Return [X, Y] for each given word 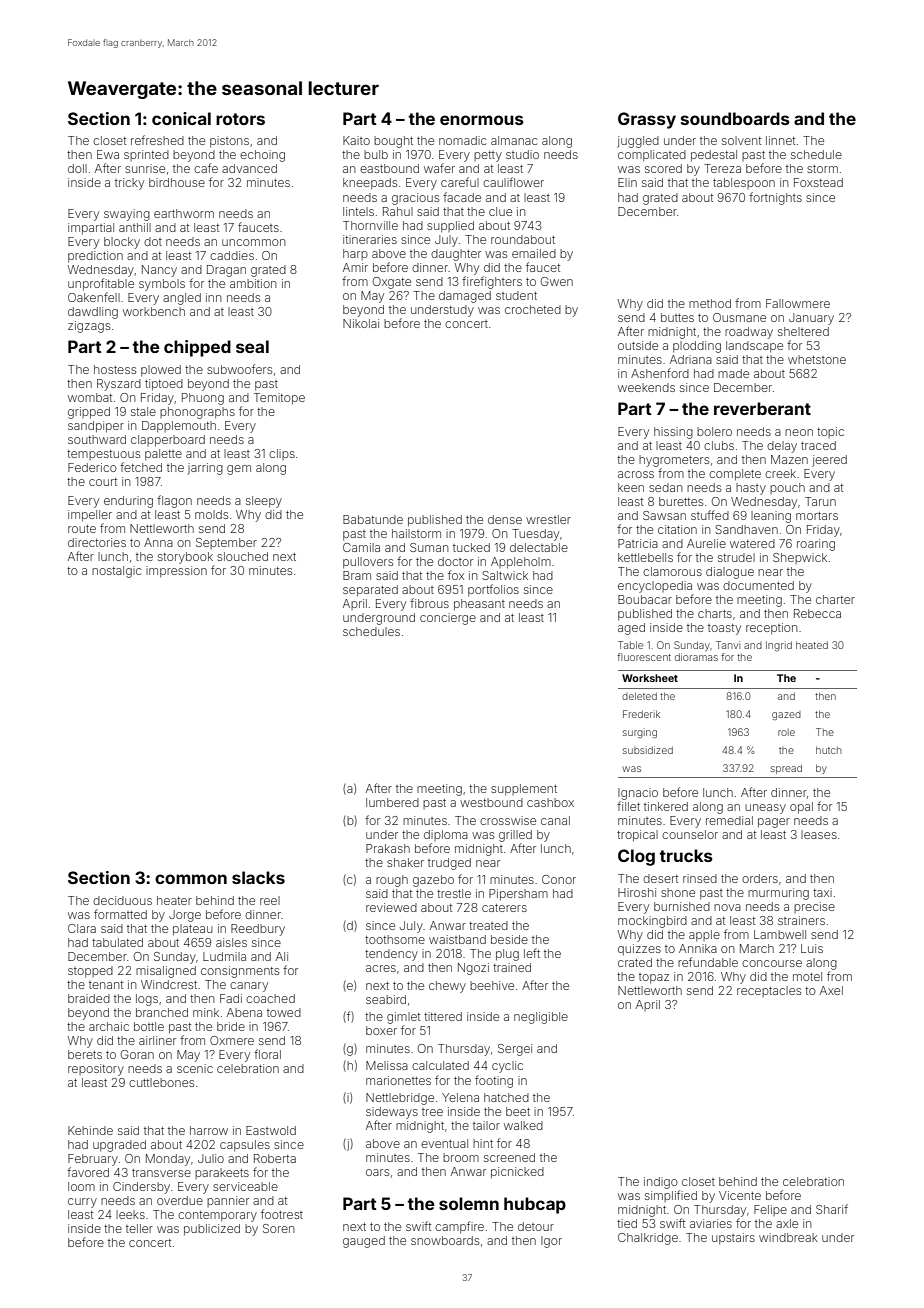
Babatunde [373, 519]
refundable [708, 962]
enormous [482, 120]
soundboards [735, 118]
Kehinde [90, 1130]
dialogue [730, 573]
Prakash [388, 848]
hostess [115, 369]
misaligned [166, 972]
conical [181, 118]
